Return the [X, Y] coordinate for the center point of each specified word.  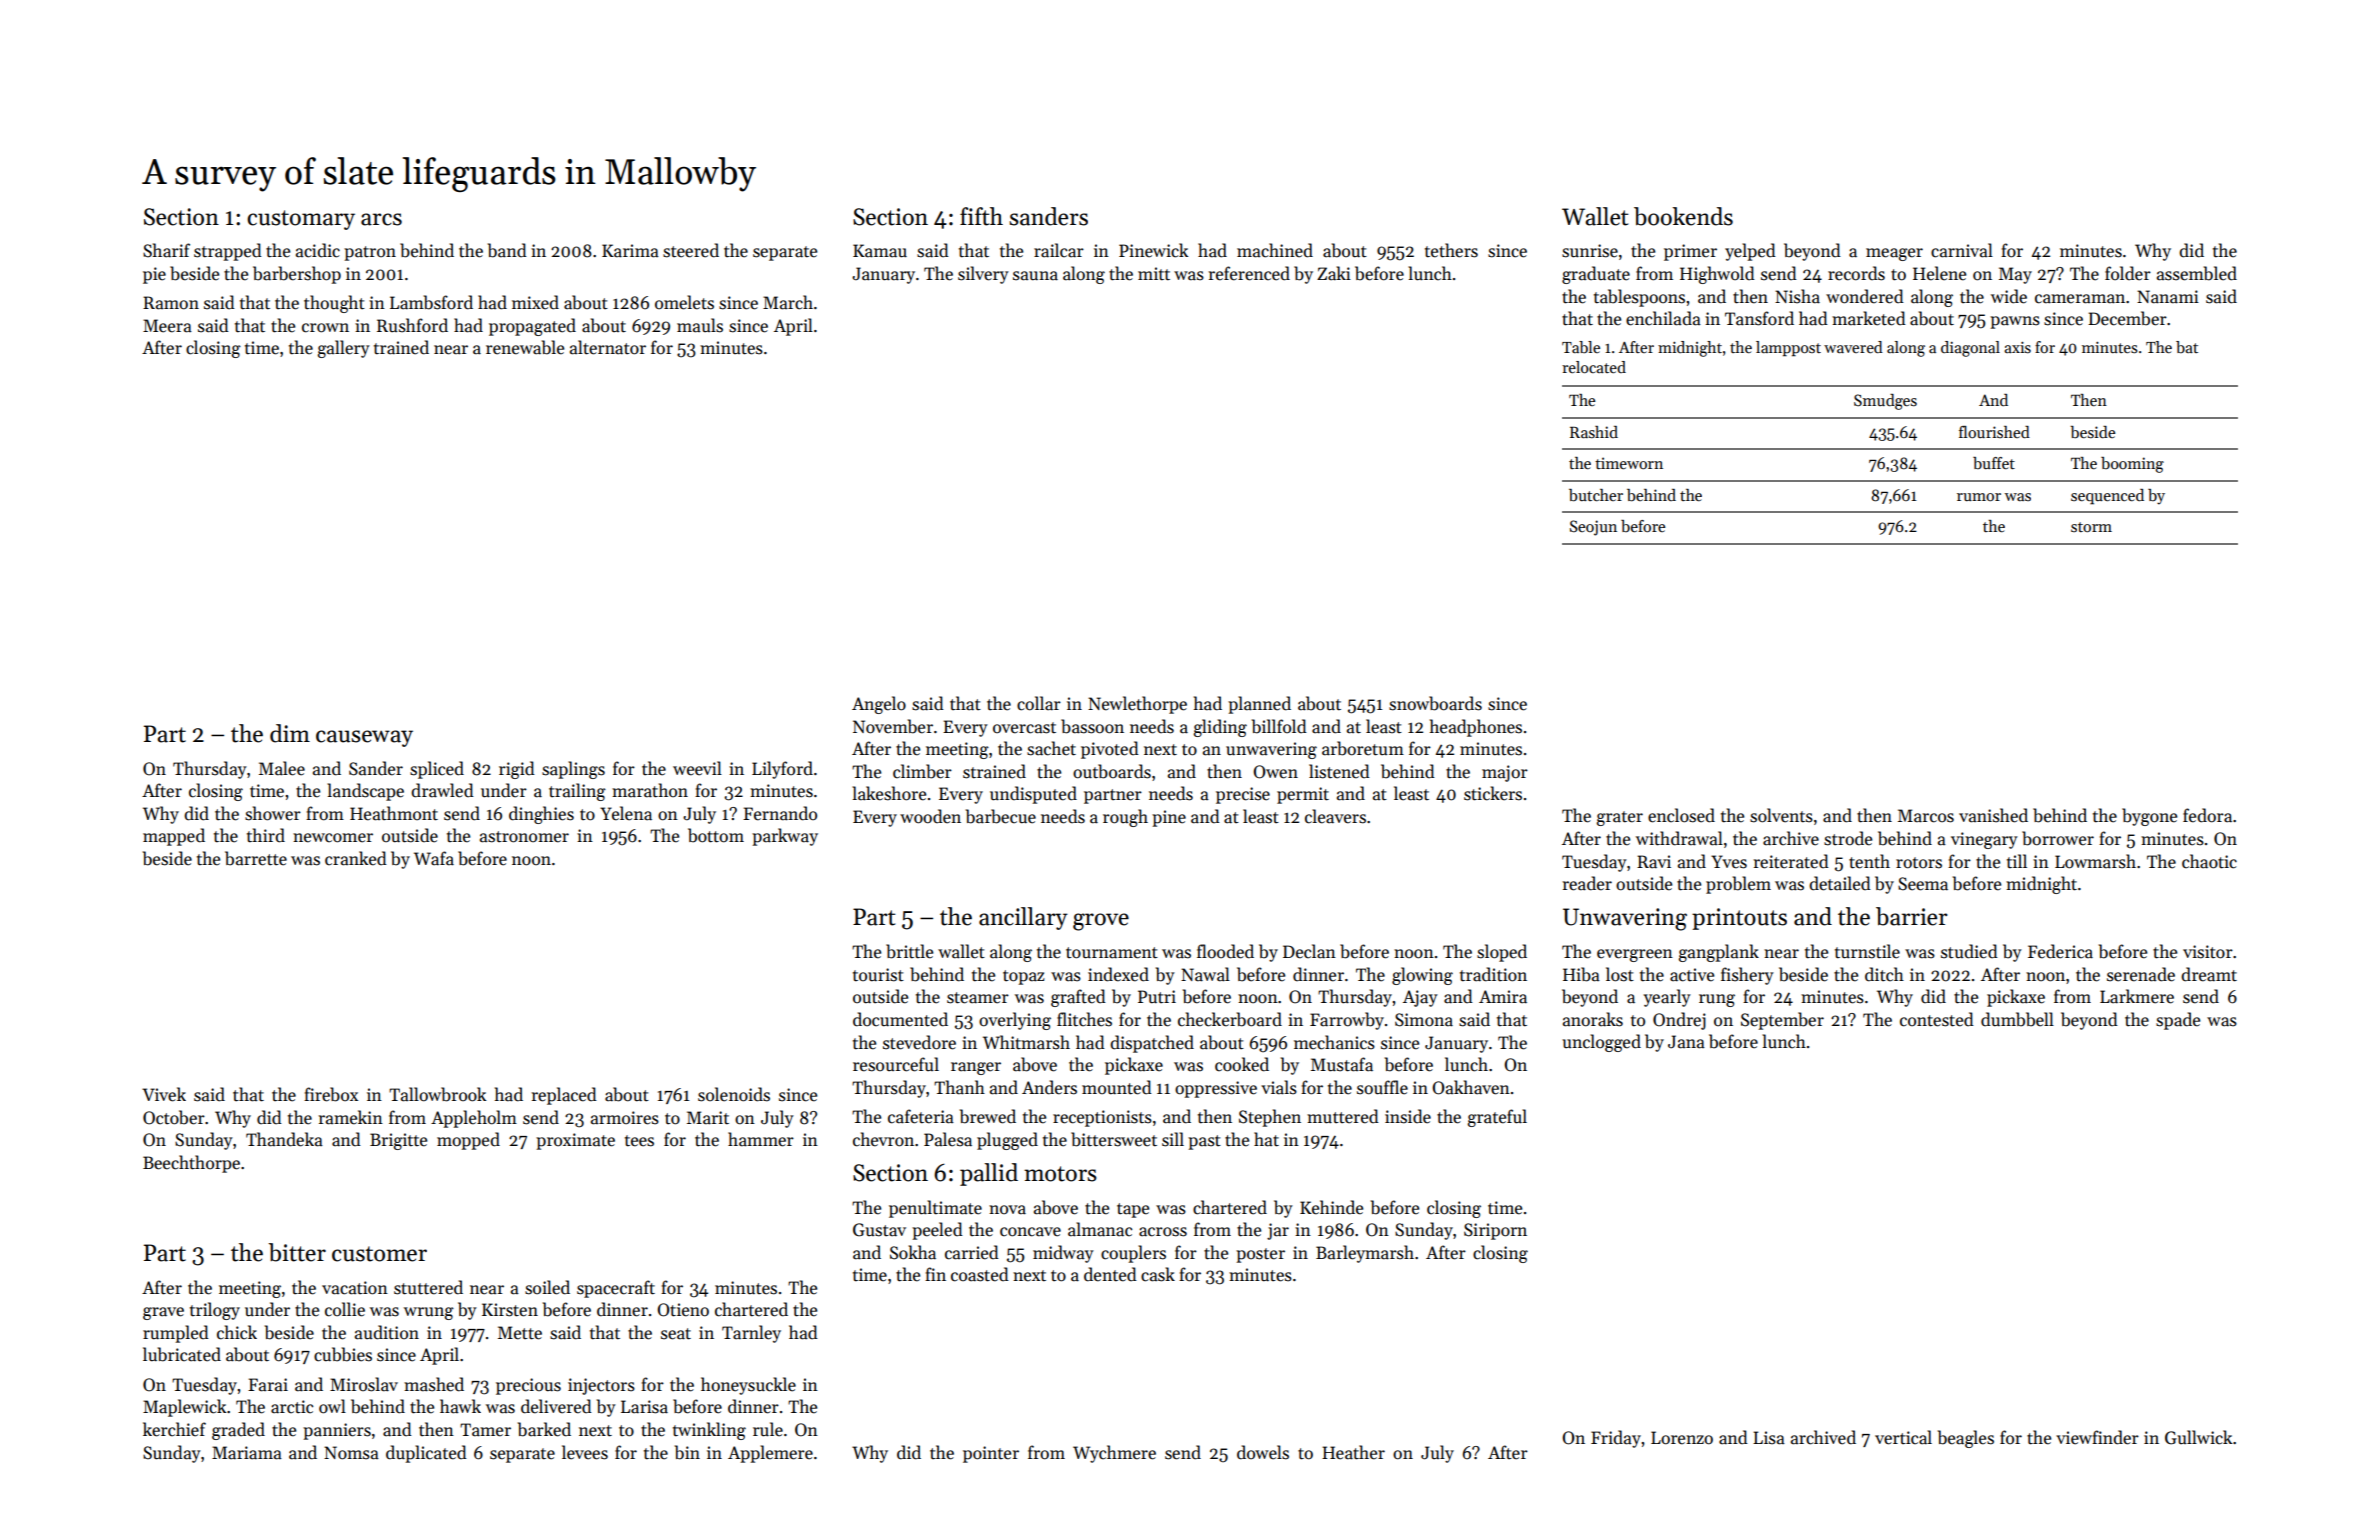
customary [301, 220]
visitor [2208, 952]
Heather [1353, 1452]
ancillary [1023, 918]
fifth [981, 216]
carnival [1962, 250]
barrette [256, 858]
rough [1125, 818]
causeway [364, 738]
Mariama [247, 1453]
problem [1738, 885]
